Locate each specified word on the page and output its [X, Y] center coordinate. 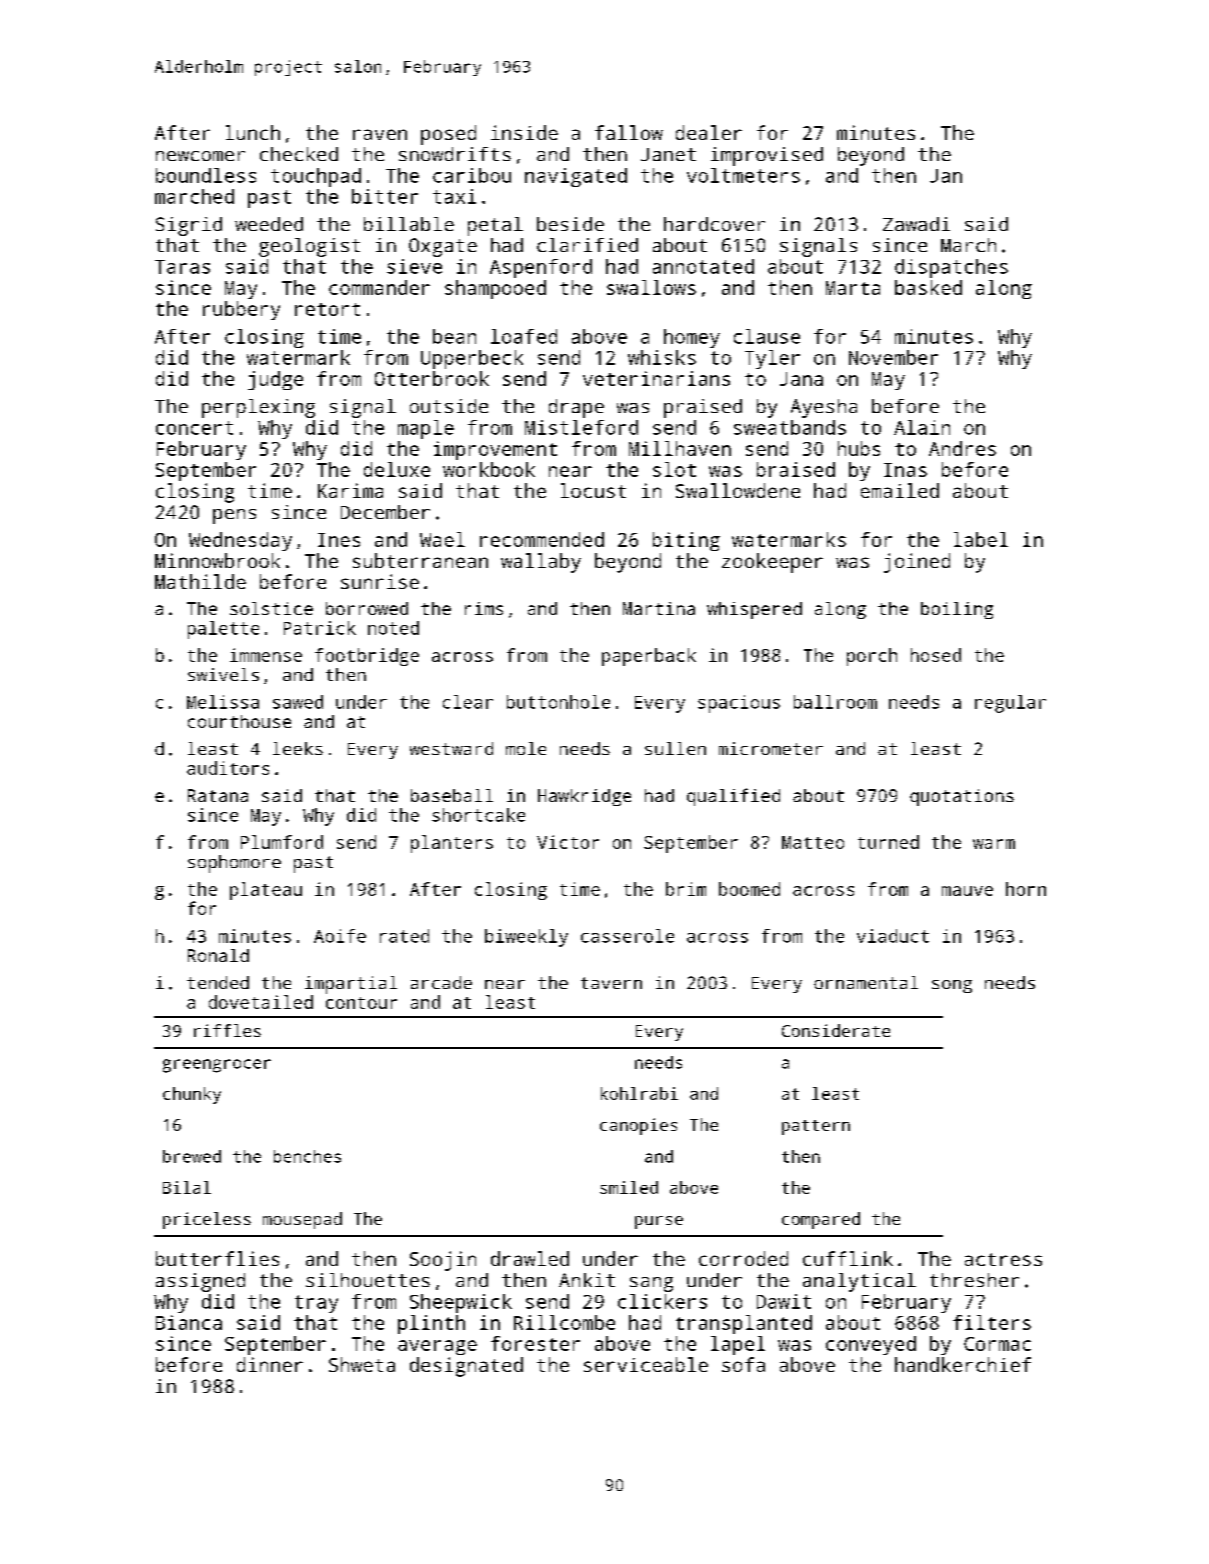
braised [796, 469]
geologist [309, 247]
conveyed [871, 1345]
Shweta [362, 1364]
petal [495, 226]
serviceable [646, 1364]
